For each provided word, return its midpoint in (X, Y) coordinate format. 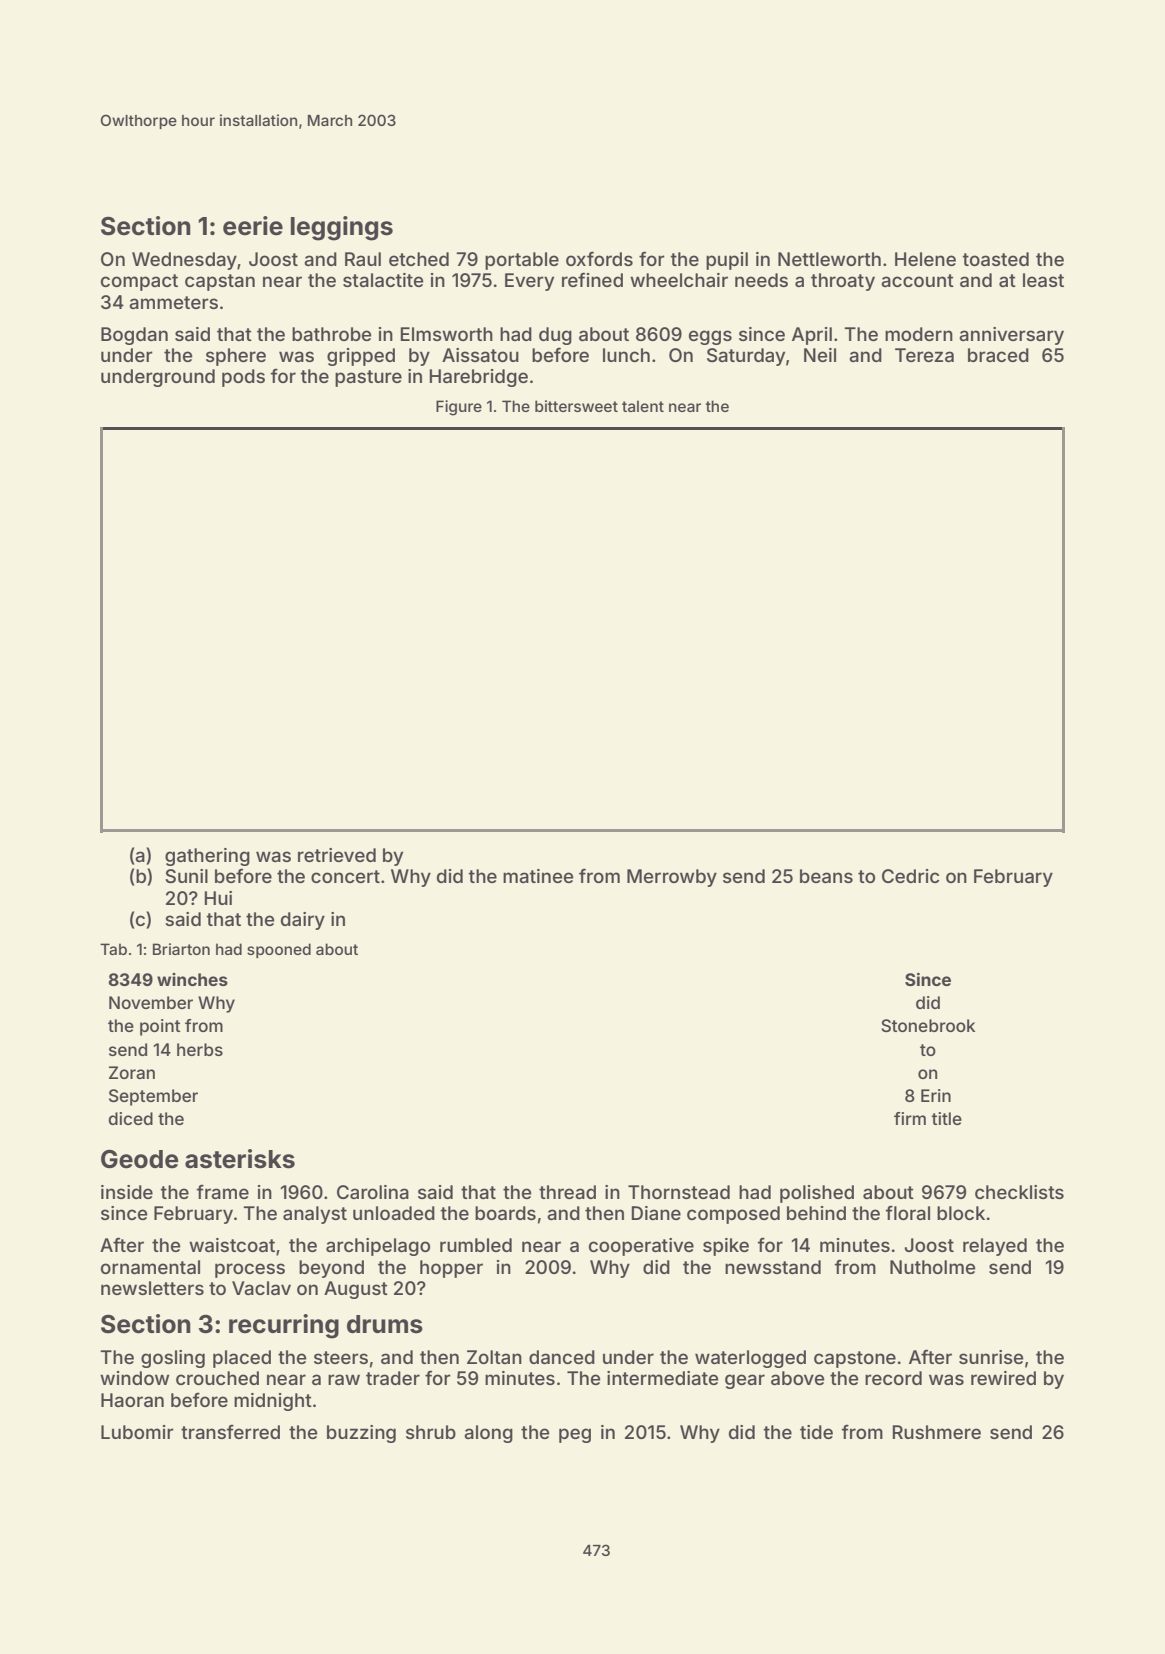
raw (344, 1379)
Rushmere (936, 1432)
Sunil (186, 876)
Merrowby (672, 878)
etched (419, 259)
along (488, 1434)
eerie (253, 226)
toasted (995, 259)
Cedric (910, 876)
